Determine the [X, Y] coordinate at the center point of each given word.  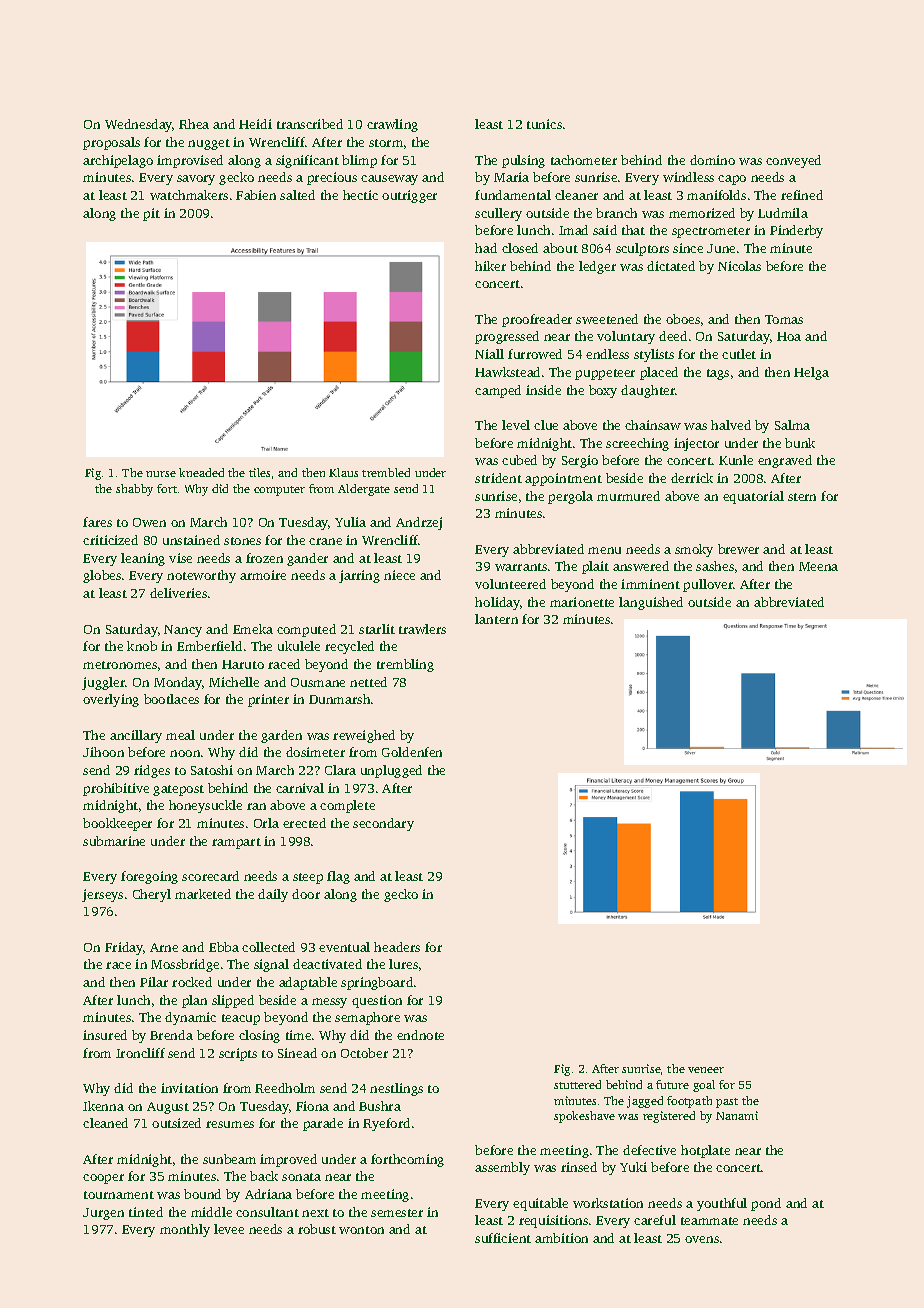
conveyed [793, 161]
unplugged [391, 771]
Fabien [256, 195]
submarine [114, 841]
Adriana [268, 1194]
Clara [340, 770]
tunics [544, 124]
